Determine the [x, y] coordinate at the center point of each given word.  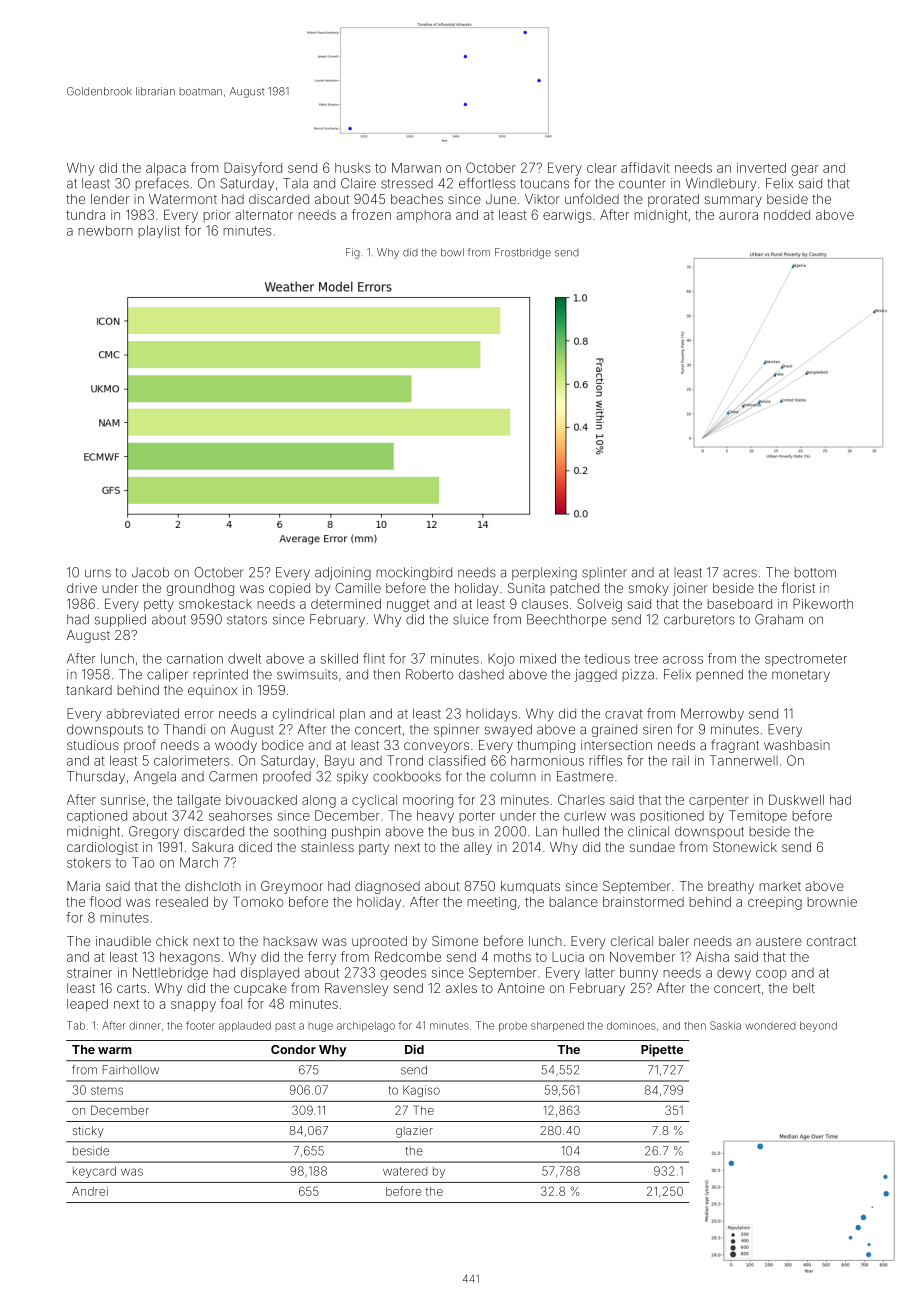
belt [804, 988]
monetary [801, 676]
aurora [738, 216]
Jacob [150, 572]
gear [805, 170]
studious [93, 745]
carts [131, 988]
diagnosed [387, 887]
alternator [264, 215]
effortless [487, 183]
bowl [452, 252]
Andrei [90, 1191]
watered [405, 1171]
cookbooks [407, 776]
